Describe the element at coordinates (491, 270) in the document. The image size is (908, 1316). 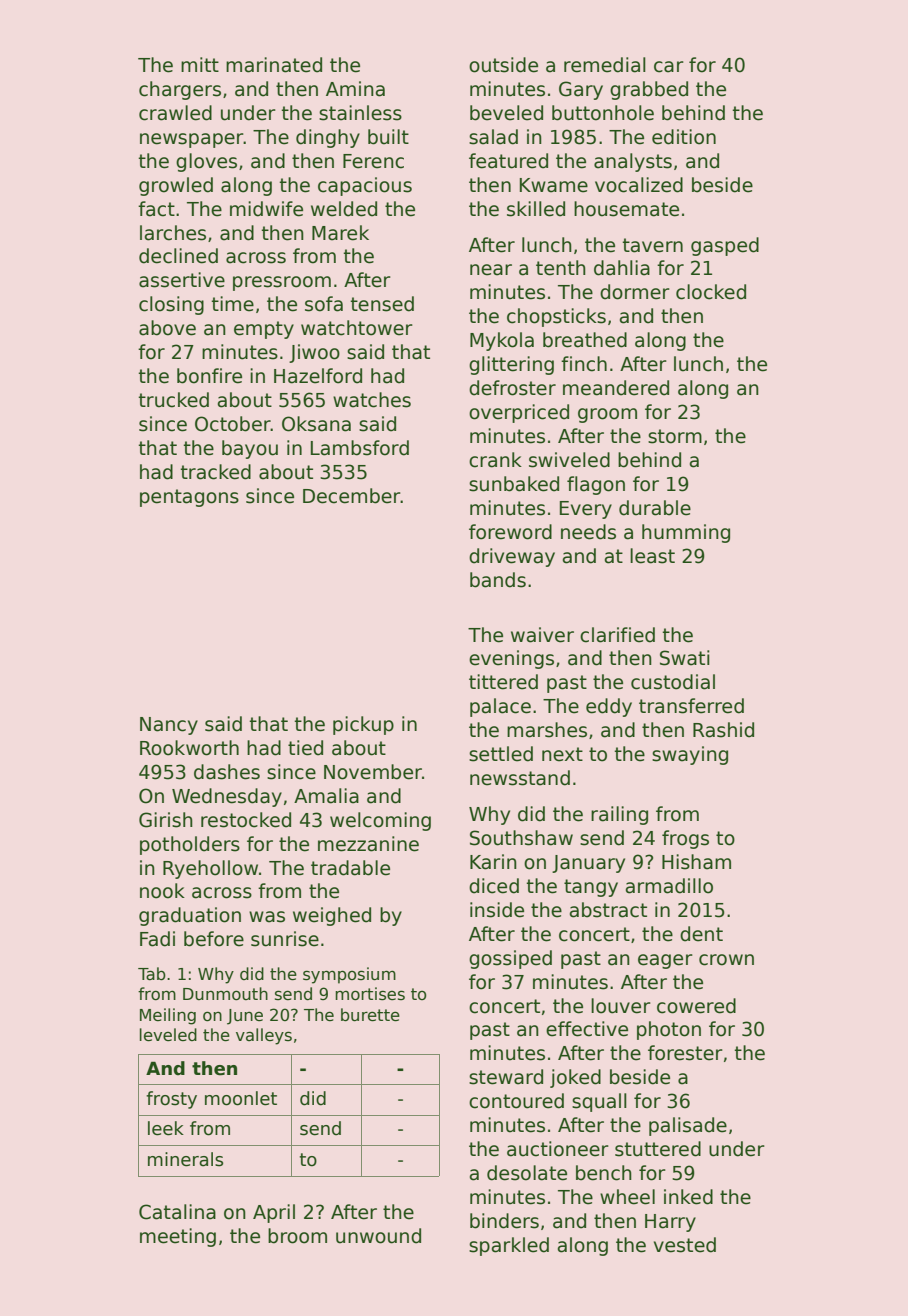
I see `near` at that location.
